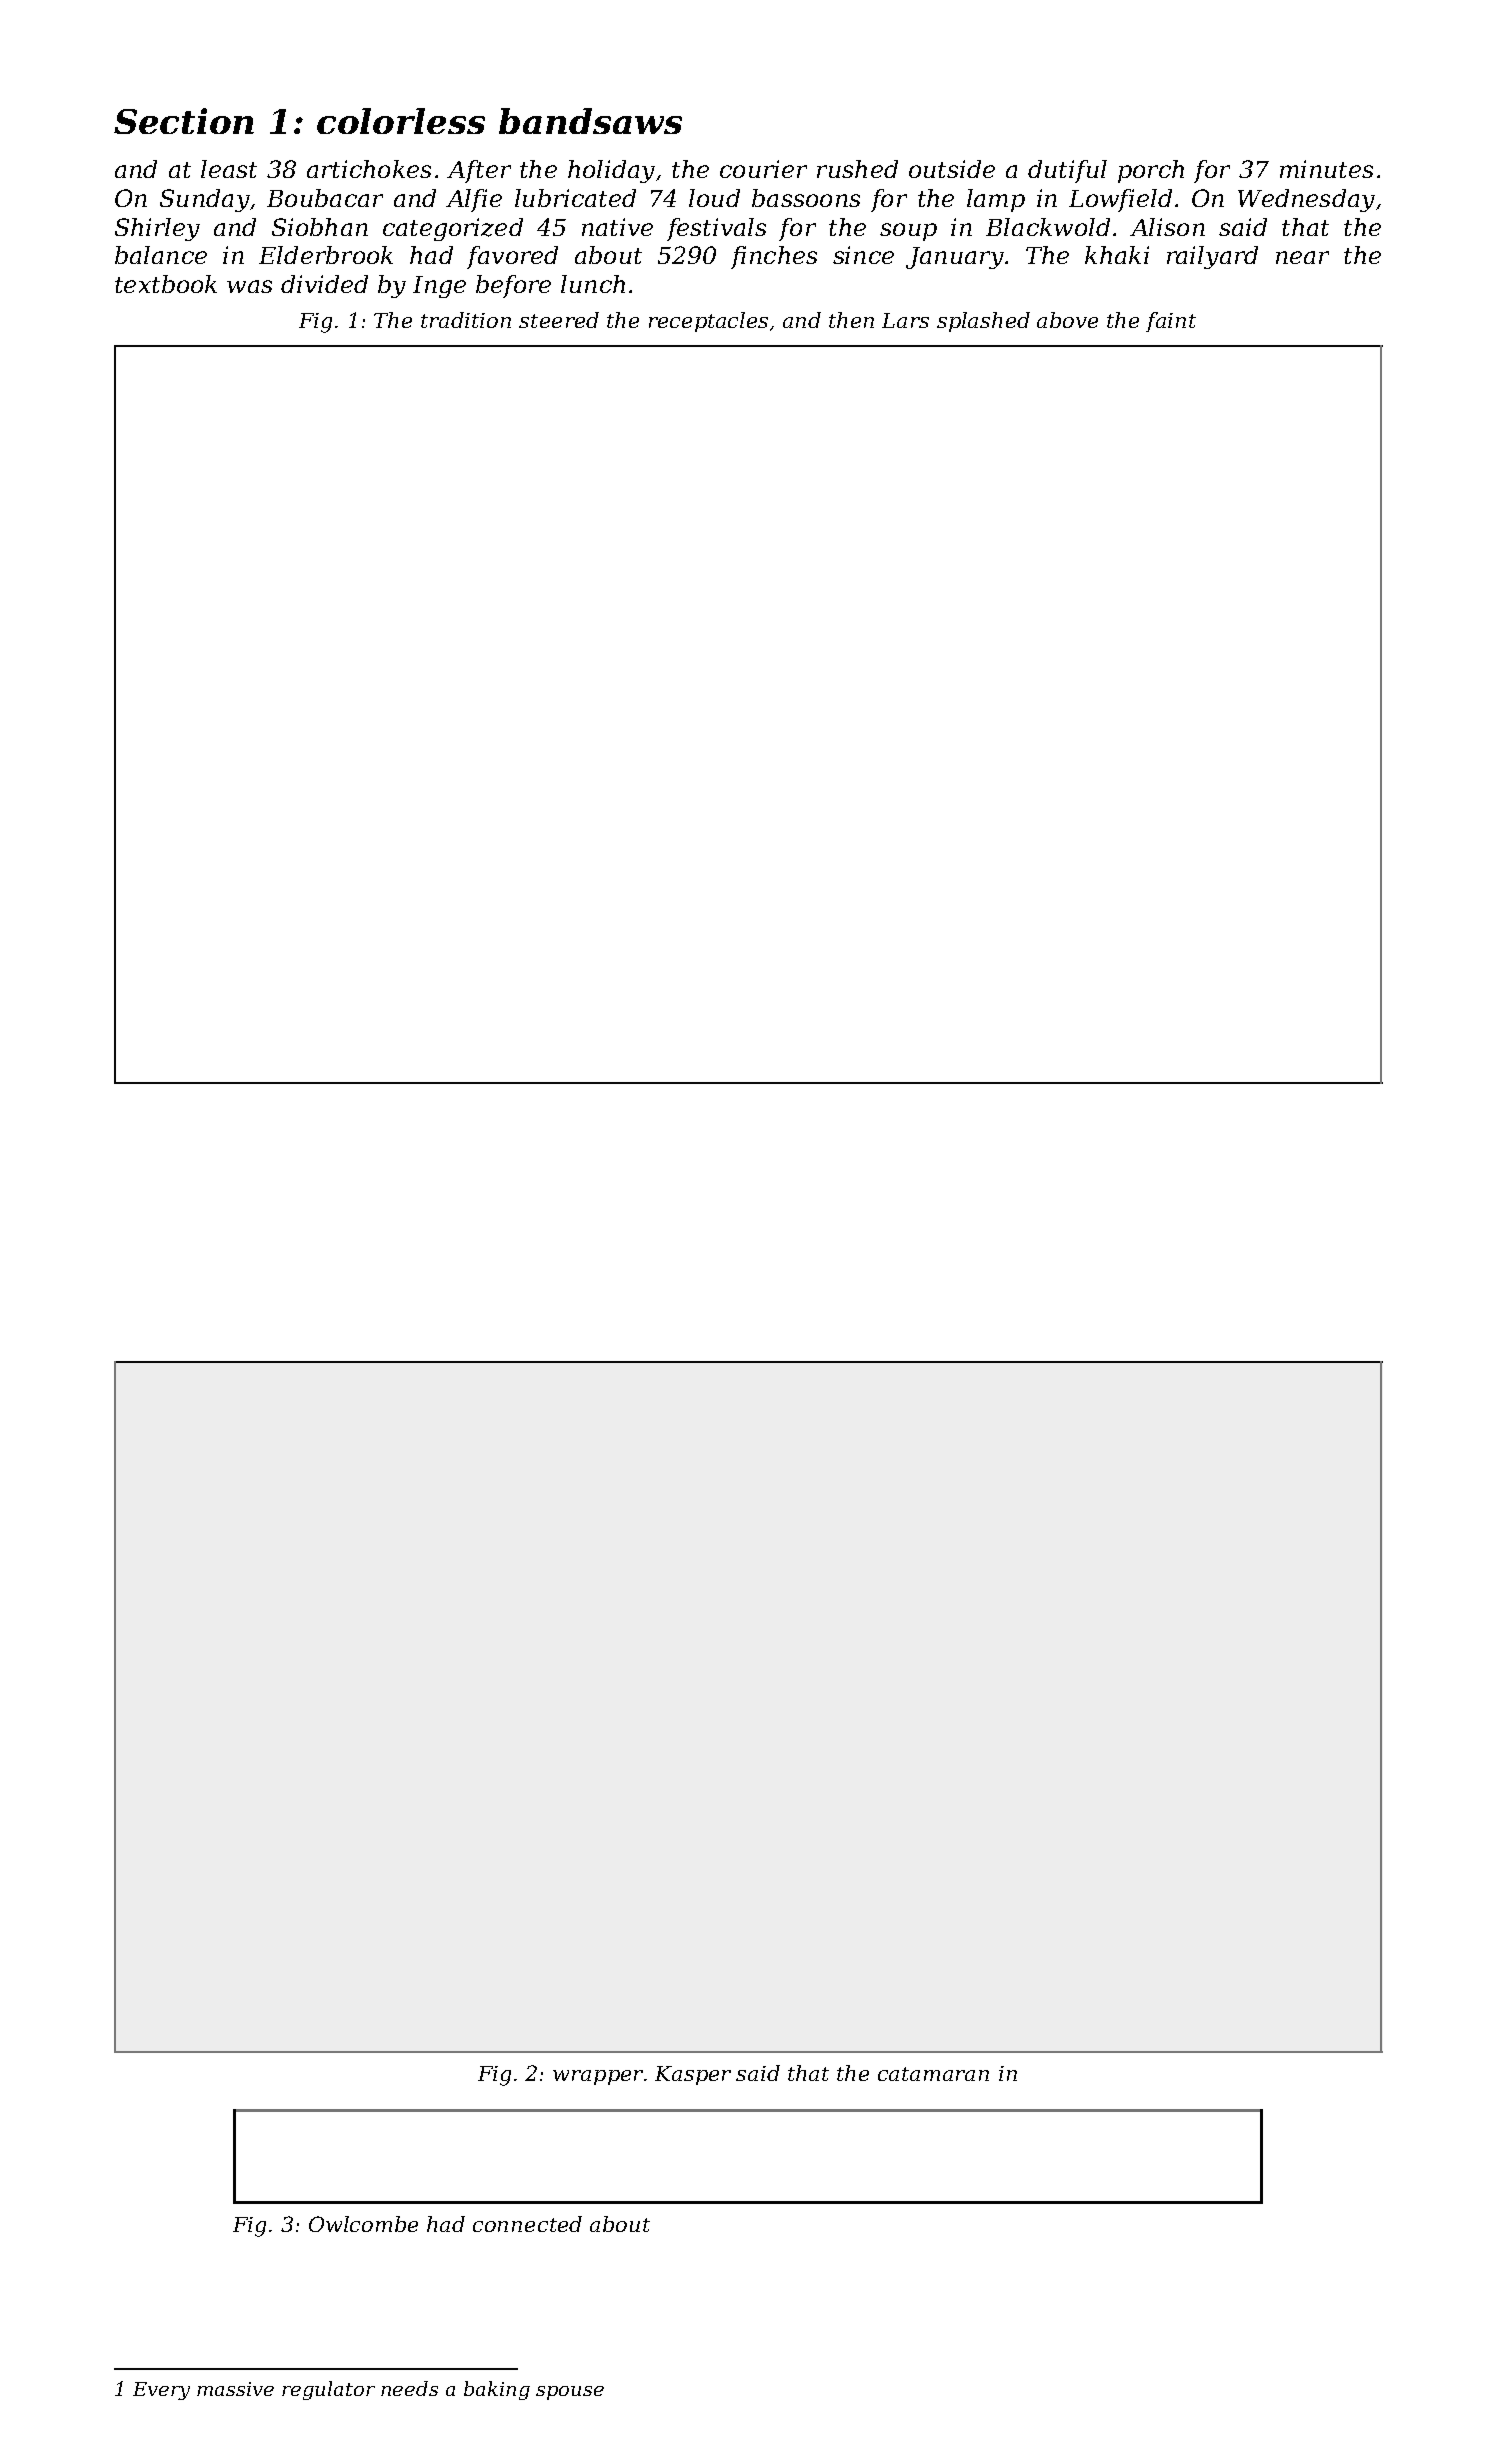 This image has height=2464, width=1496. Describe the element at coordinates (933, 2074) in the image. I see `catamaran` at that location.
